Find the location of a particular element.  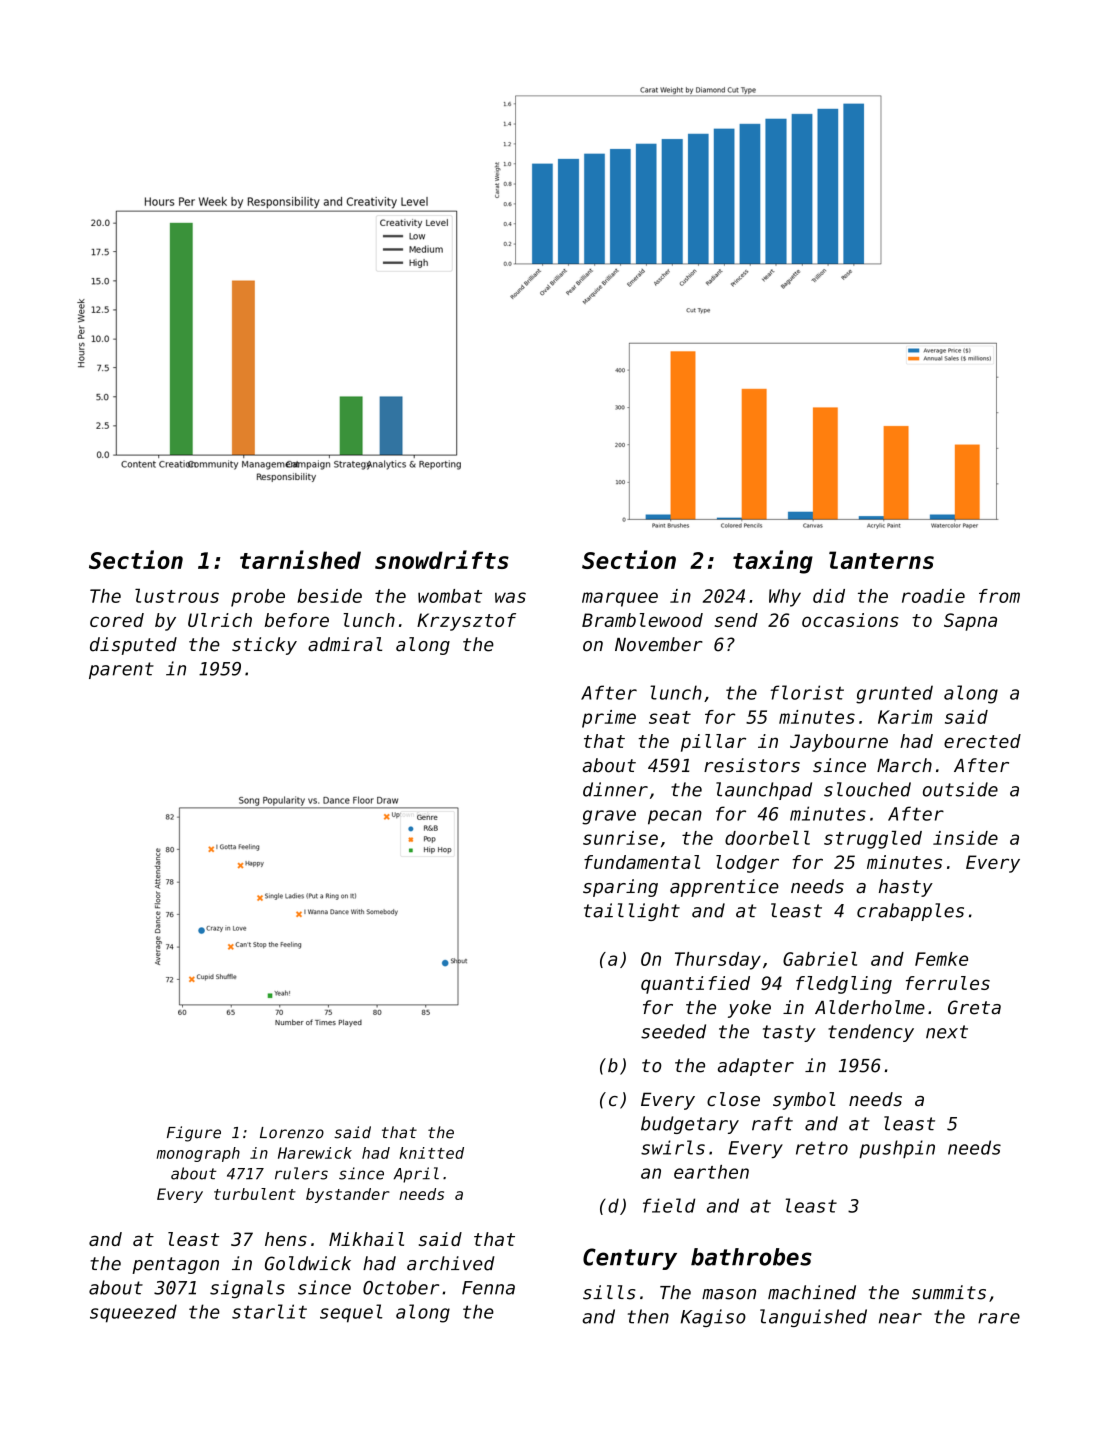

florist is located at coordinates (807, 692).
